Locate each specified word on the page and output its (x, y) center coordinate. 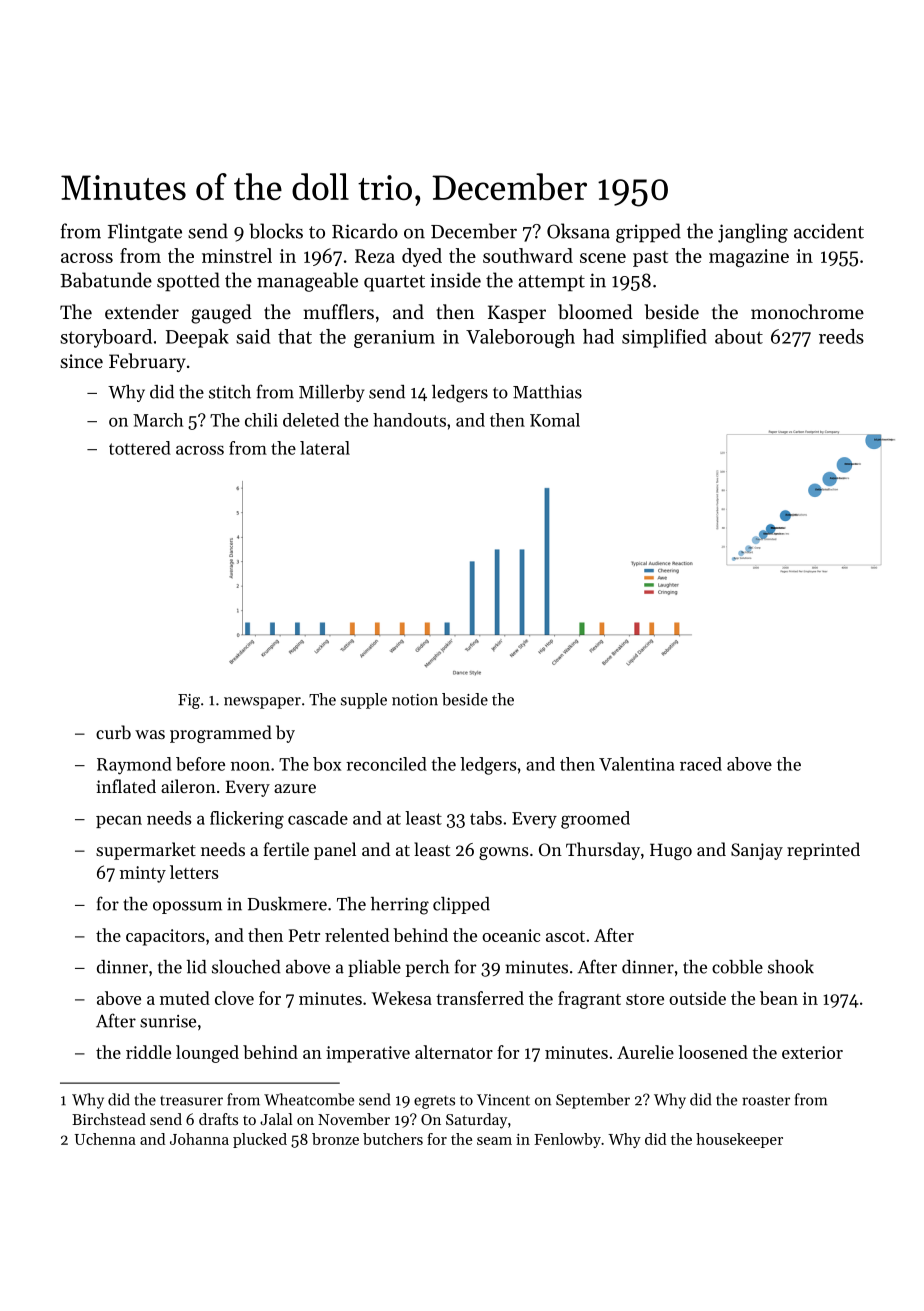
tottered (140, 448)
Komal (555, 420)
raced (701, 764)
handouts (409, 420)
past (650, 259)
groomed (595, 820)
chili (261, 420)
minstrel (237, 255)
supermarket (146, 851)
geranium (394, 339)
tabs (486, 818)
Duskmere (287, 904)
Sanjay (757, 851)
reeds (841, 336)
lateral (325, 448)
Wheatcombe (309, 1099)
